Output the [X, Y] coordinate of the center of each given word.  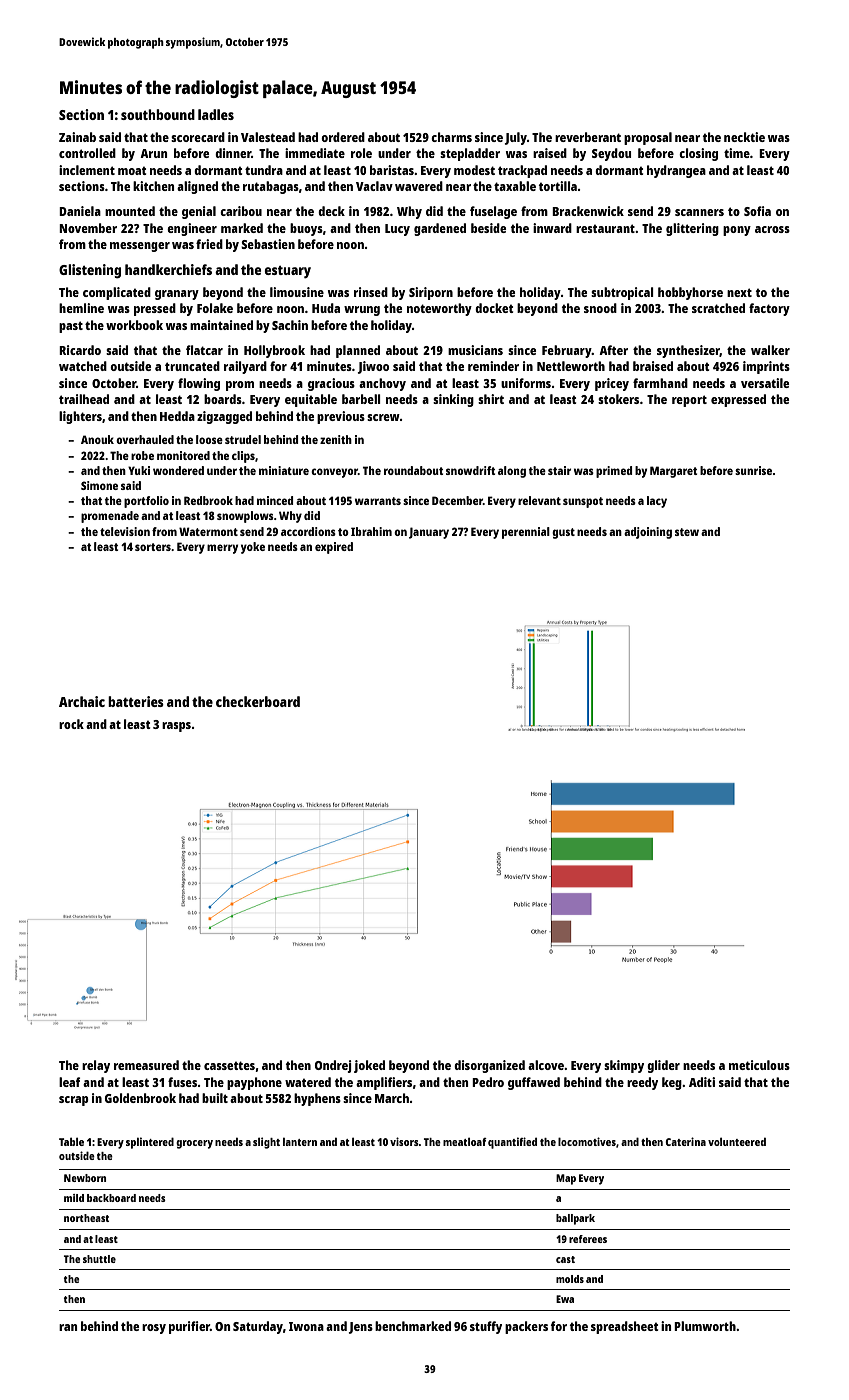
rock [71, 724]
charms [451, 137]
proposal [648, 138]
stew [687, 532]
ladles [216, 114]
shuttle [99, 1259]
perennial [526, 533]
